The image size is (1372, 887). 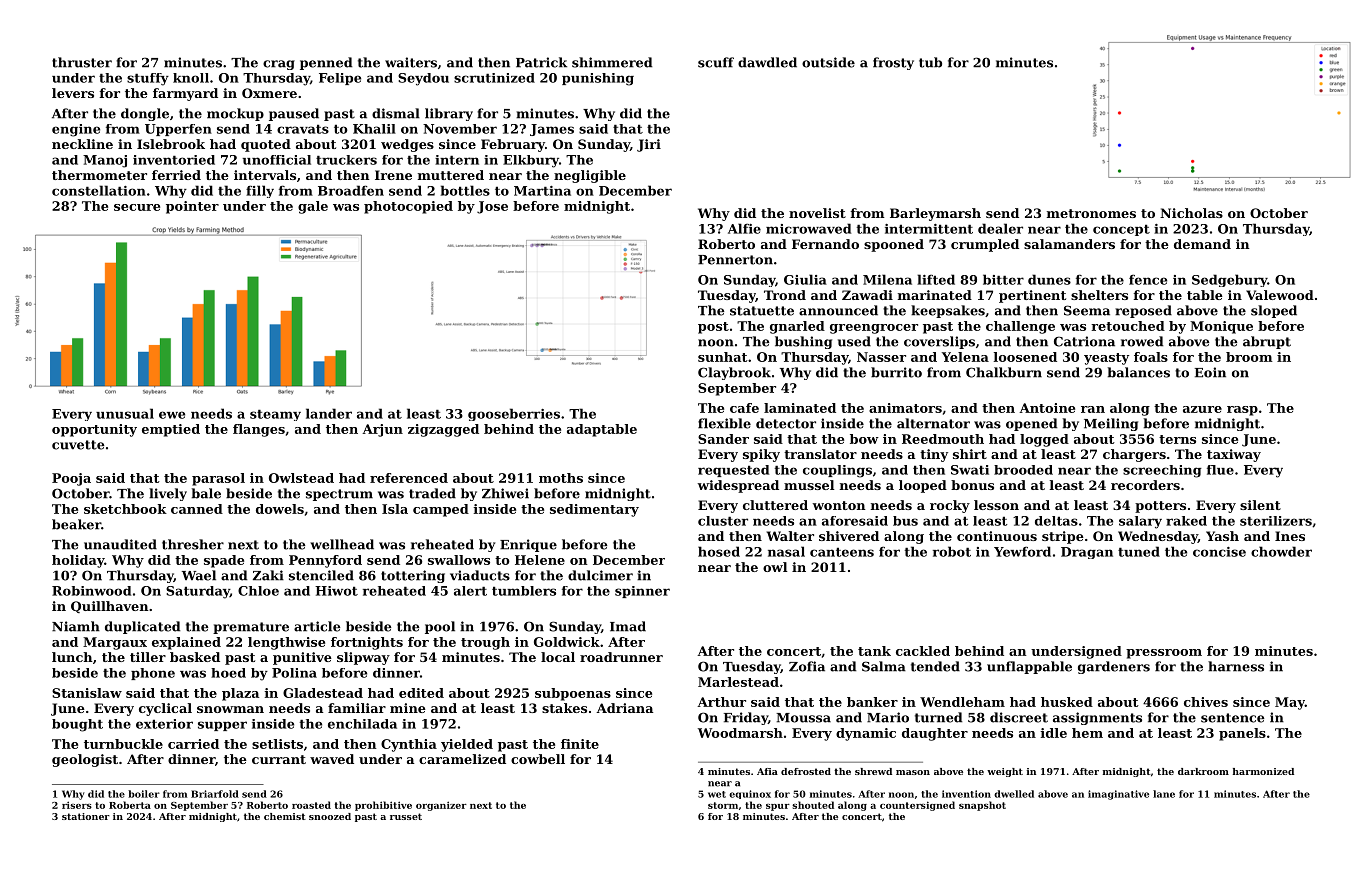 I want to click on coverslips, so click(x=939, y=342).
